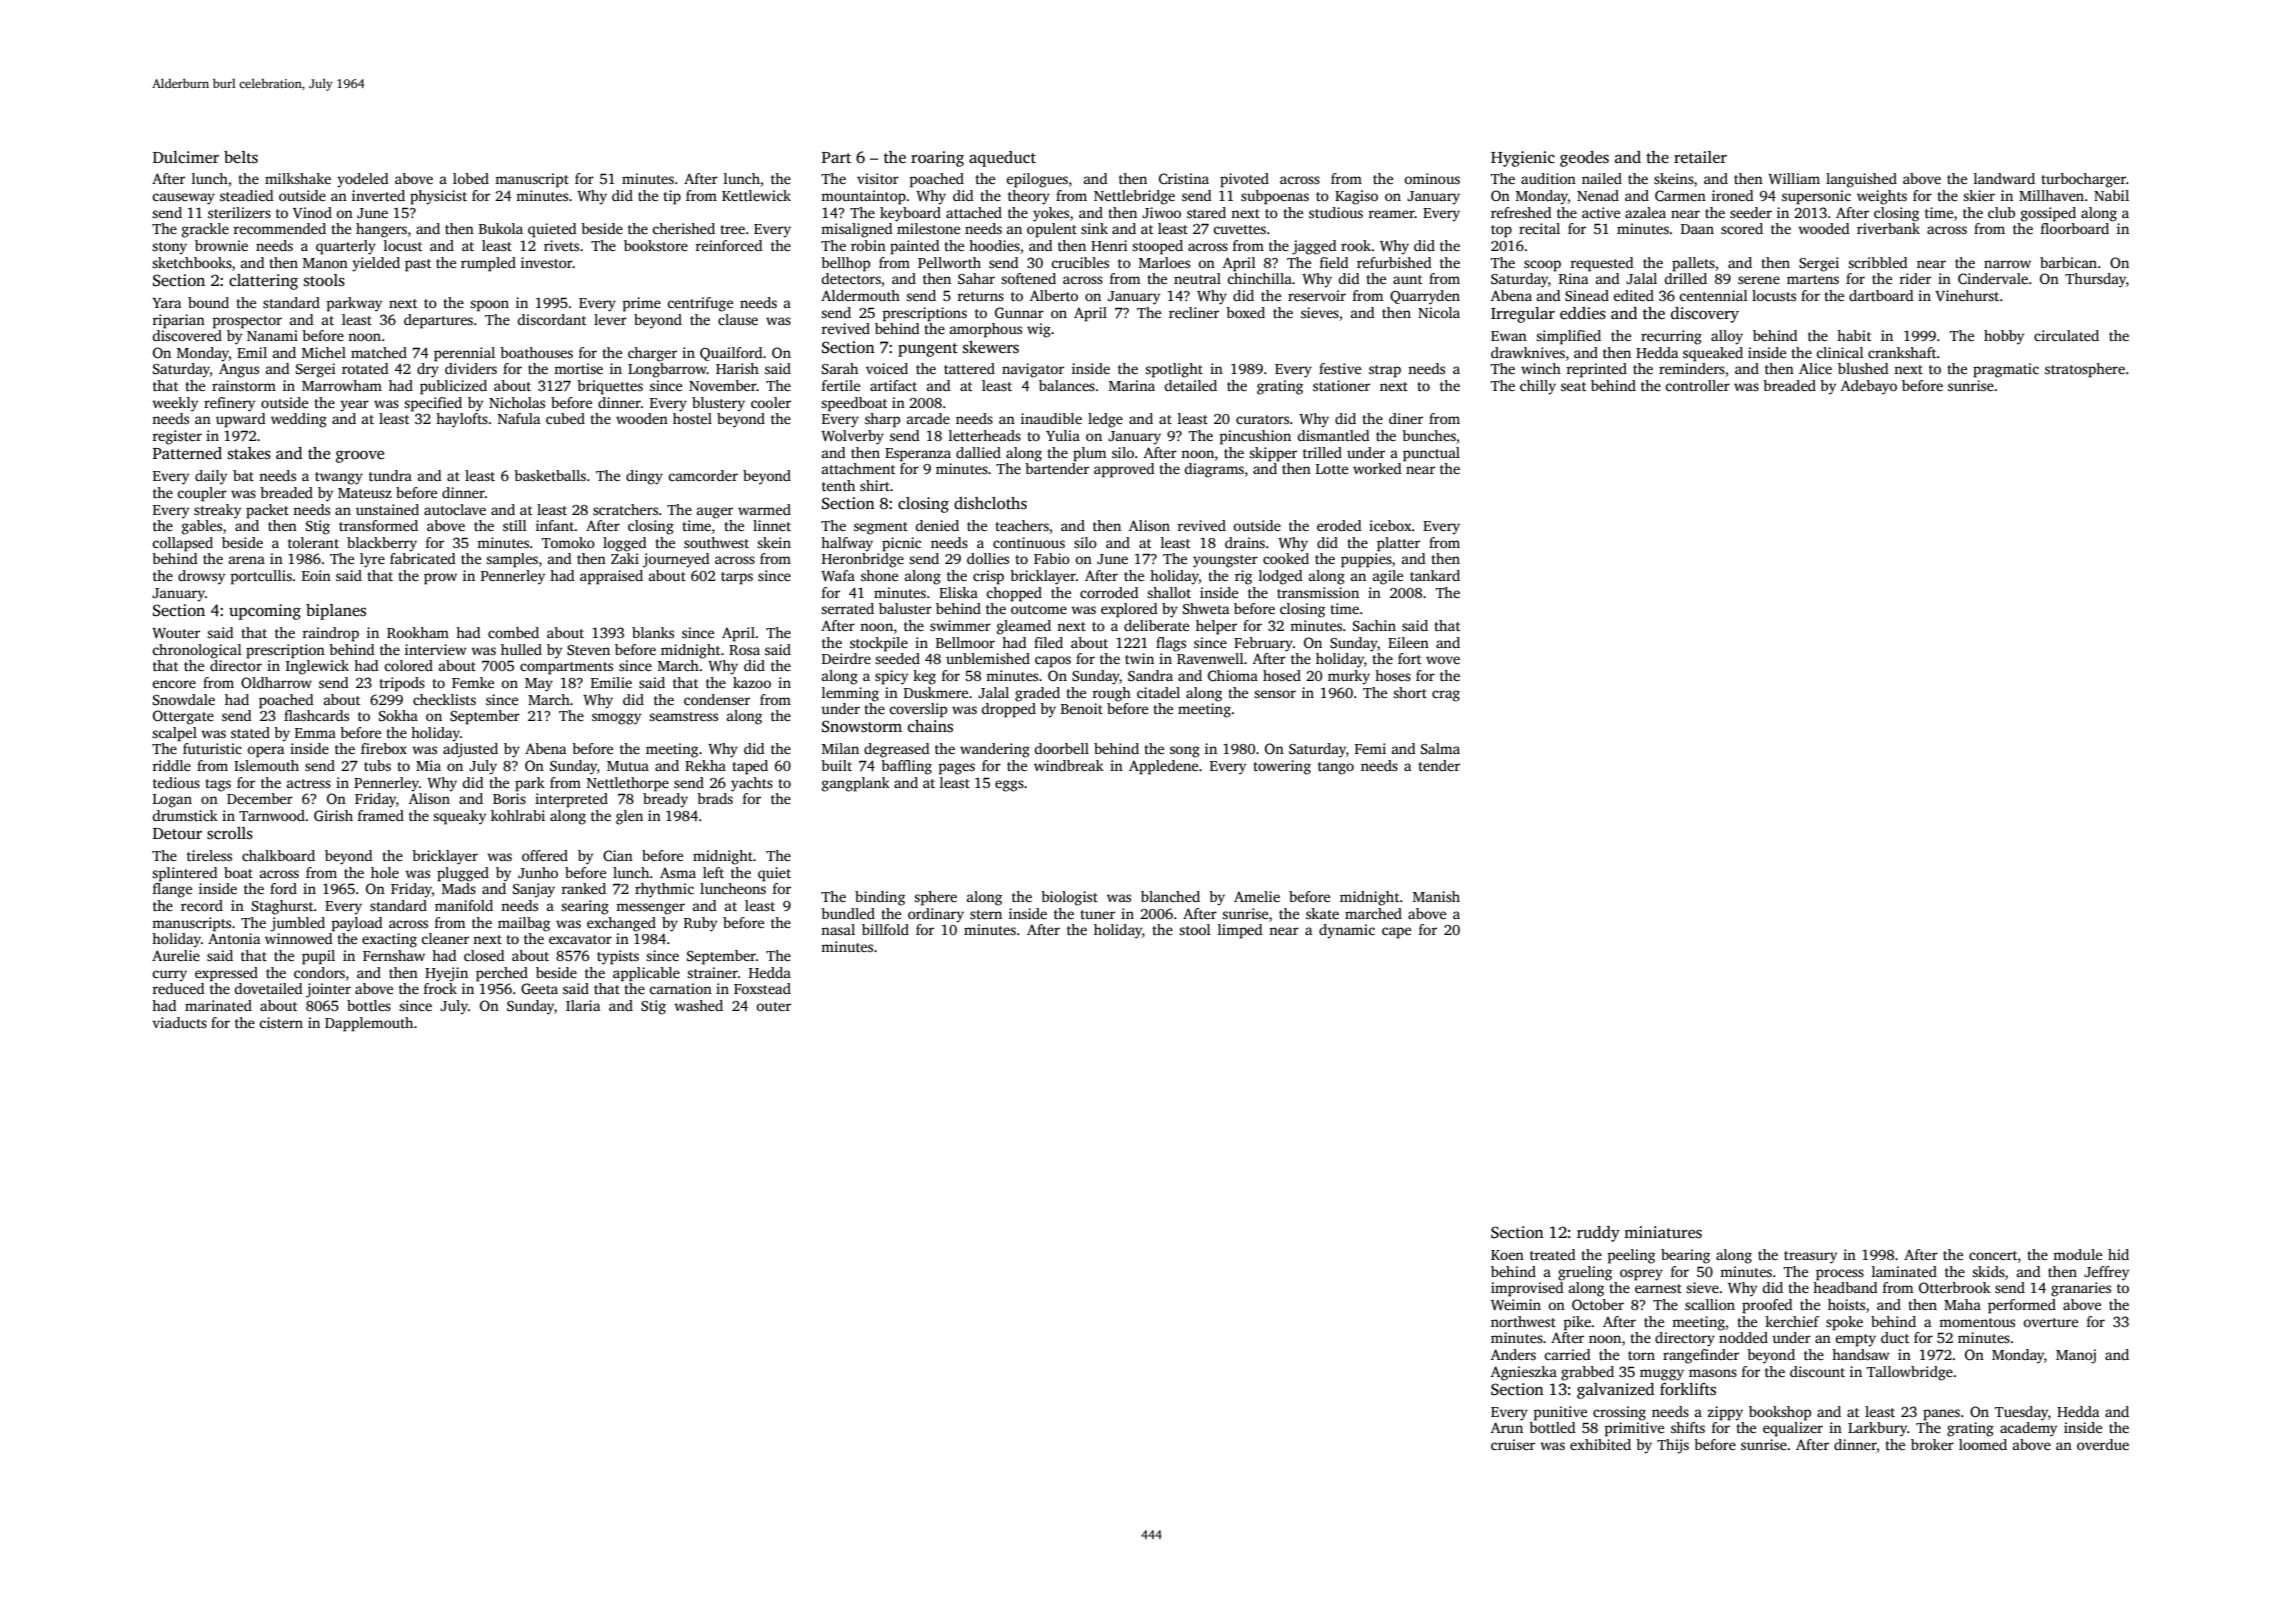  I want to click on tip, so click(672, 197).
